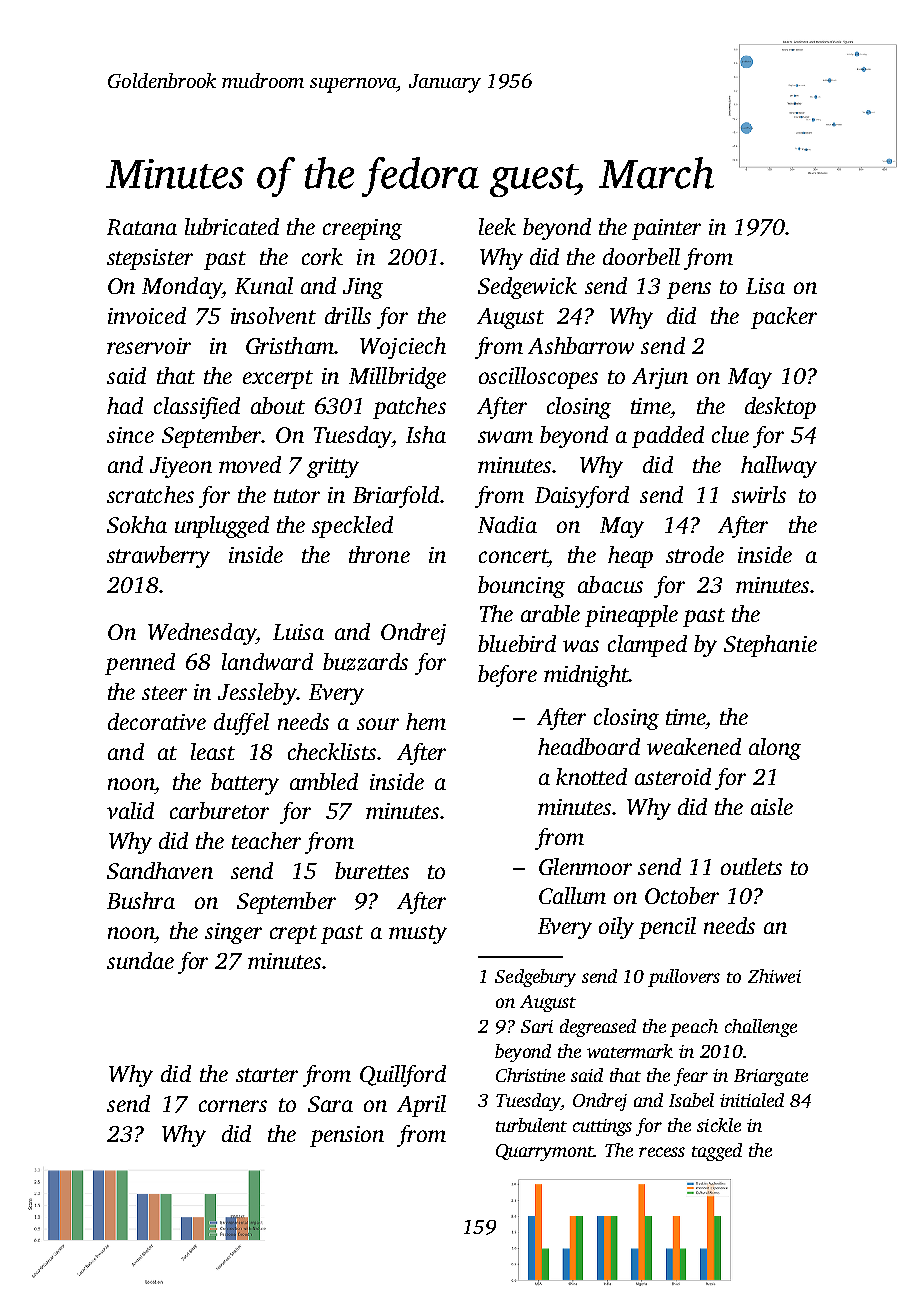 The image size is (924, 1311). What do you see at coordinates (409, 408) in the document?
I see `patches` at bounding box center [409, 408].
